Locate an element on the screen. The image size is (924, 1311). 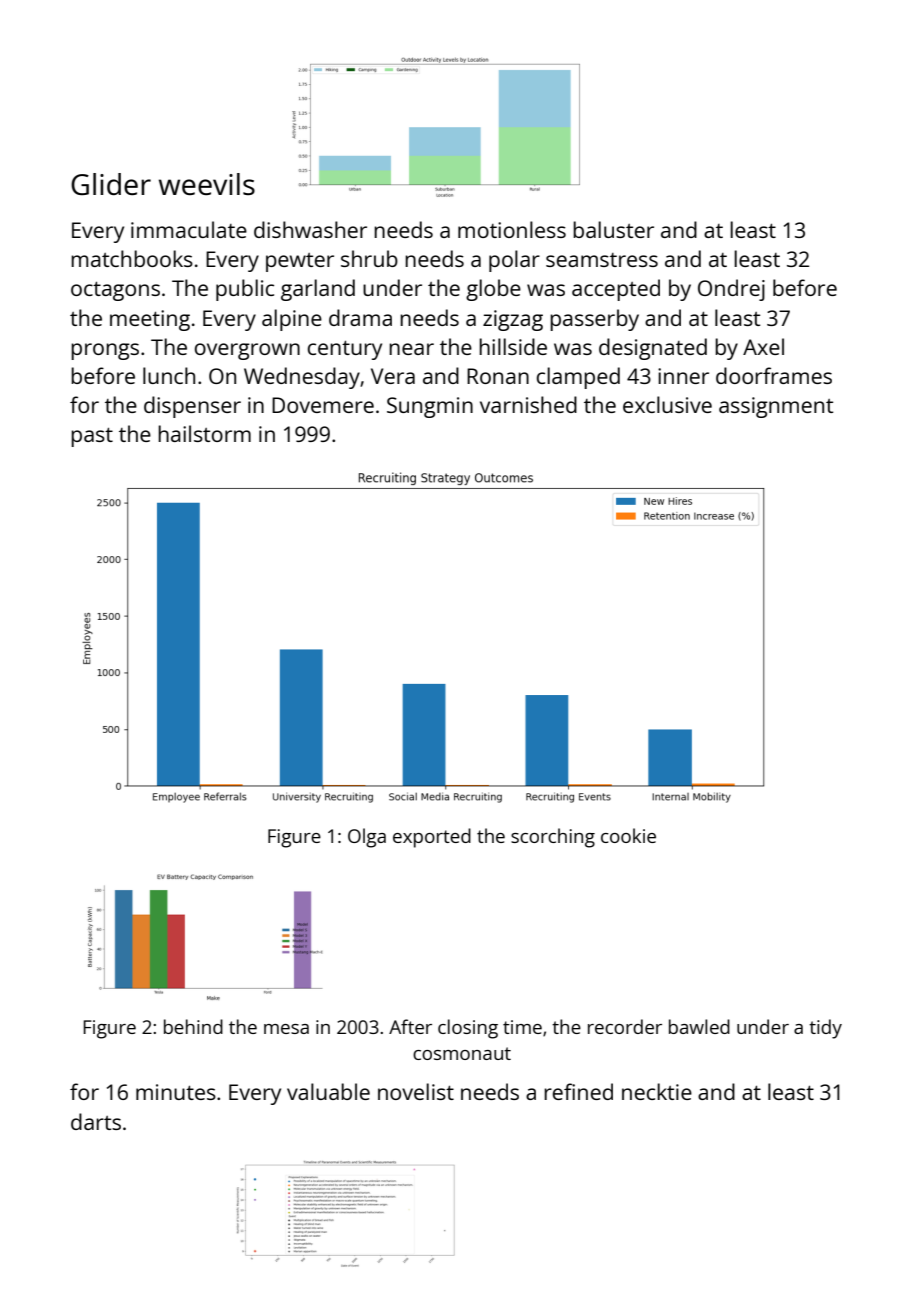
Olga is located at coordinates (367, 838).
